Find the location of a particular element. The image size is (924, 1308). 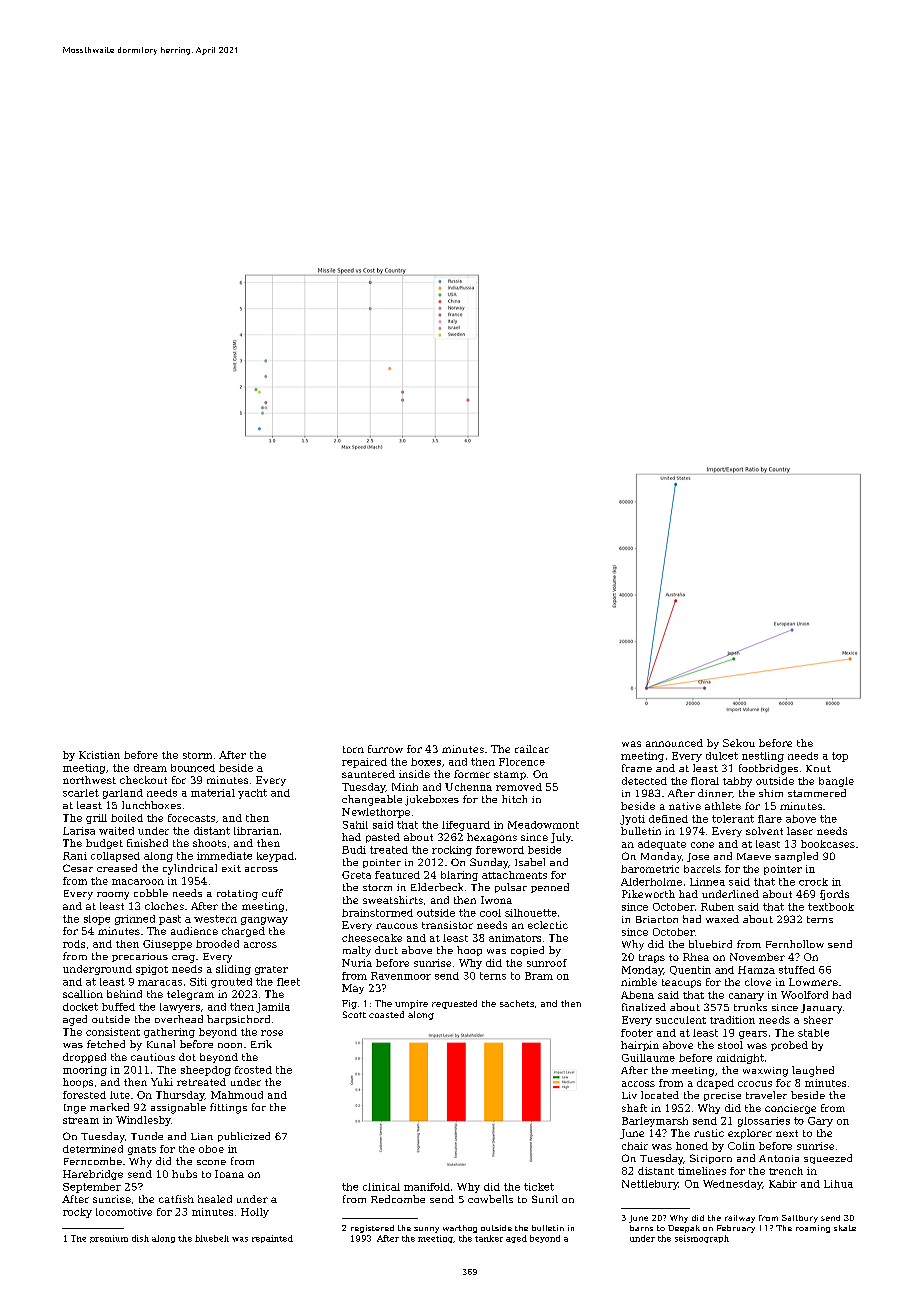

canary is located at coordinates (746, 997).
